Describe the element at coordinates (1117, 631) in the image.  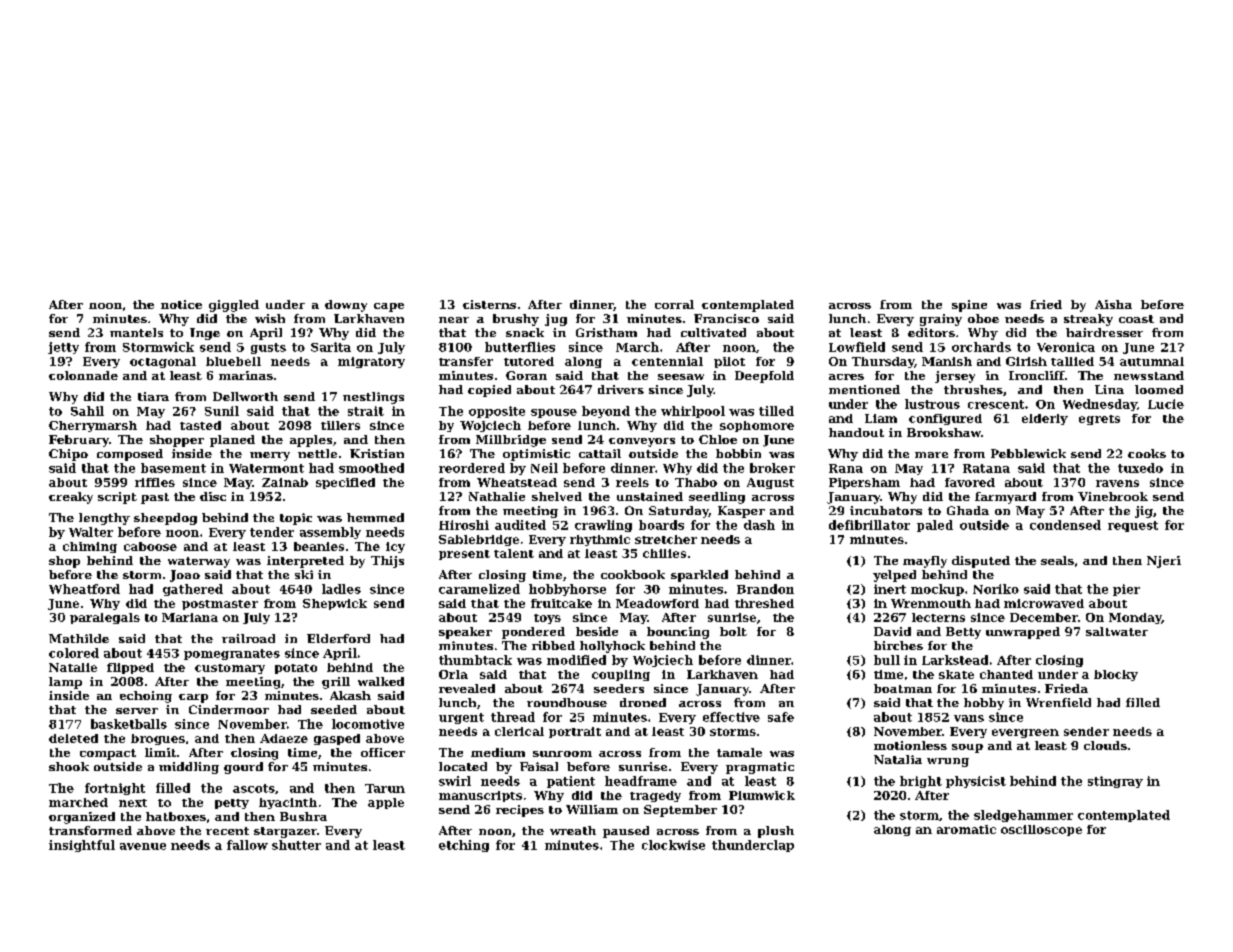
I see `saltwater` at that location.
